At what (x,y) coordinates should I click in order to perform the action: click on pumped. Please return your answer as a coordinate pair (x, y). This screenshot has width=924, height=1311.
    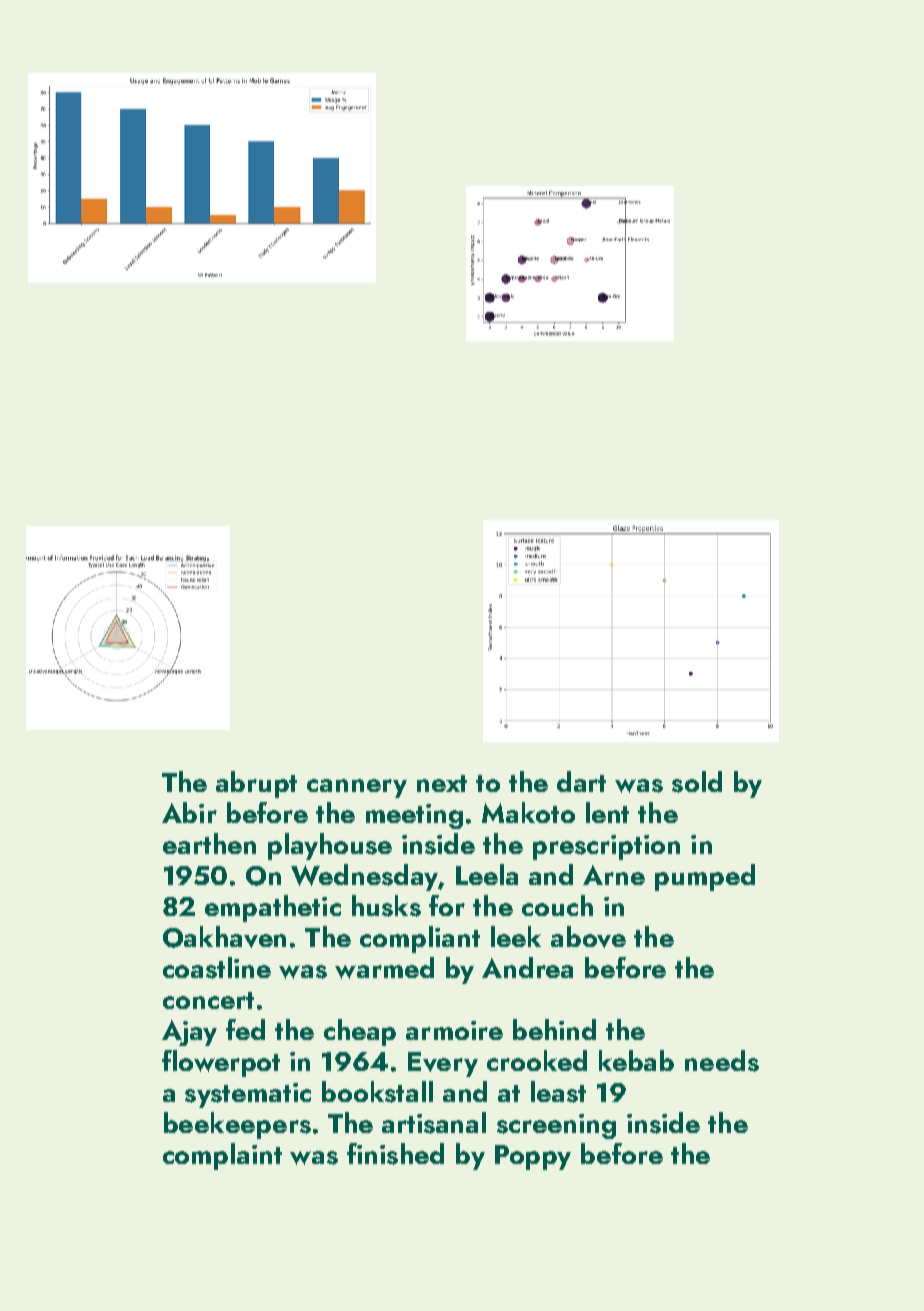
    Looking at the image, I should click on (705, 877).
